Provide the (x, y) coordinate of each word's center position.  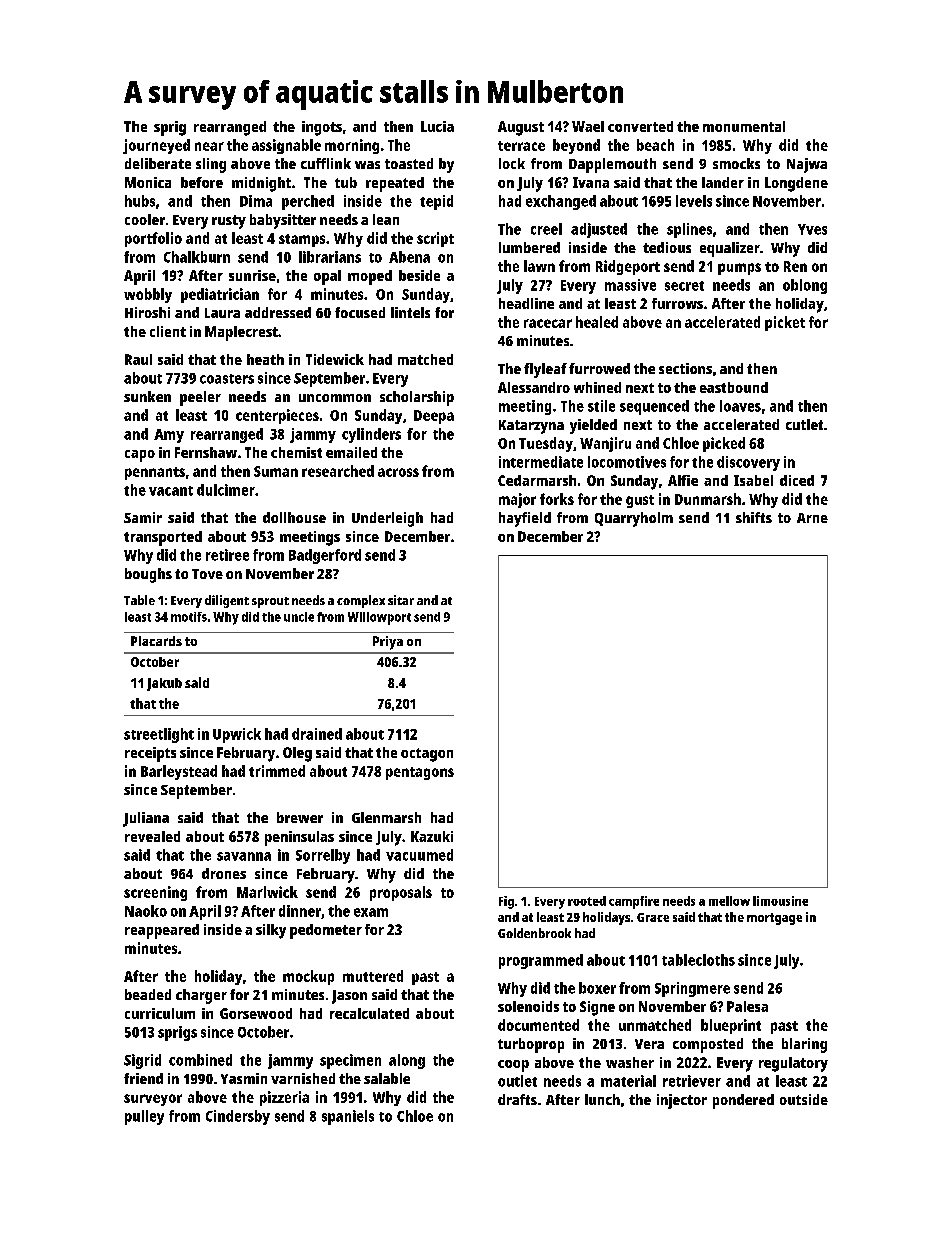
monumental (744, 126)
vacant (171, 491)
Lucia (437, 126)
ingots (322, 128)
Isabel (753, 480)
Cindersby (238, 1117)
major (517, 500)
